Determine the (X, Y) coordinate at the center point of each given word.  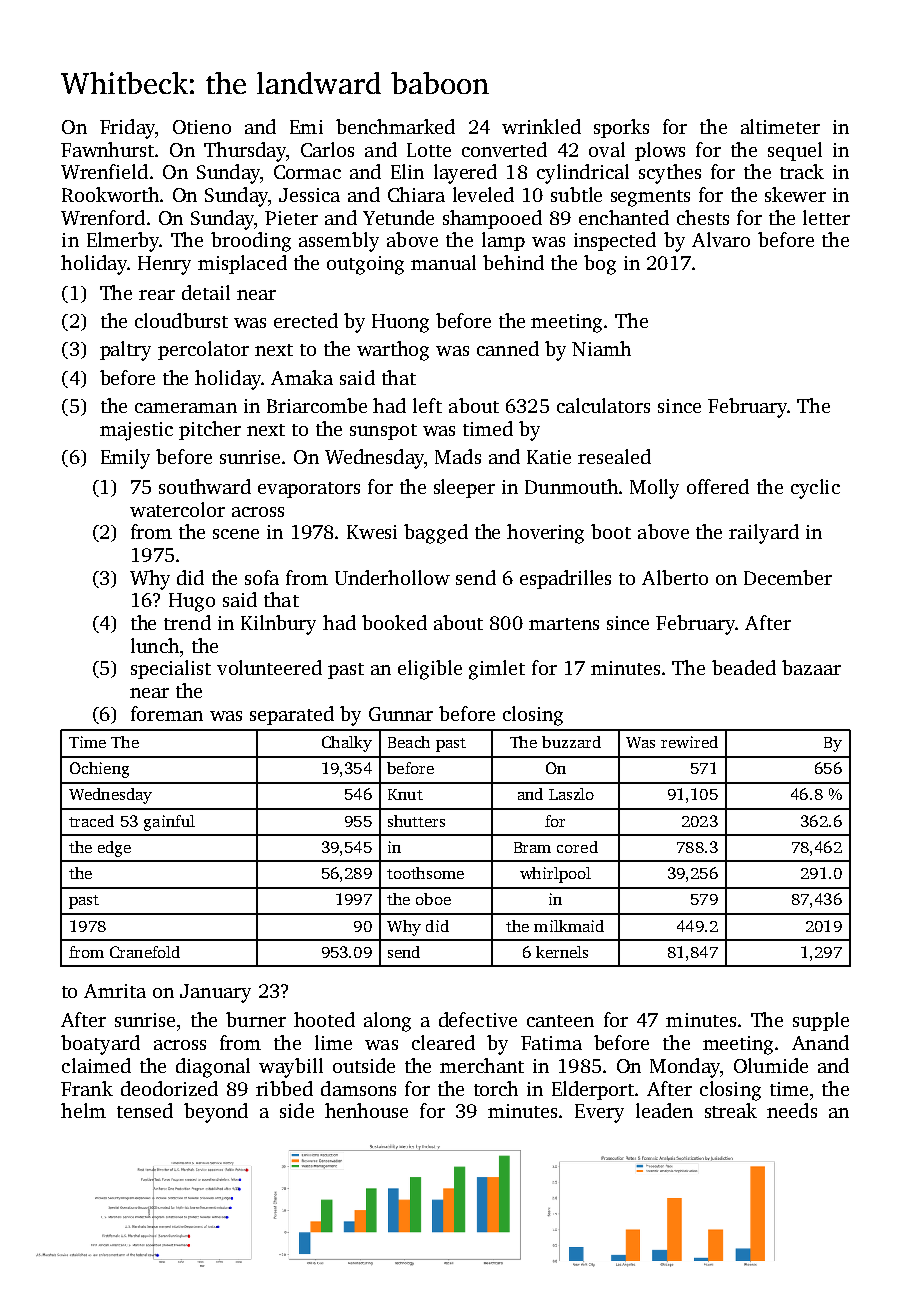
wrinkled (541, 126)
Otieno (202, 127)
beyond (216, 1113)
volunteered (269, 667)
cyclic (815, 489)
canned (508, 348)
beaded (744, 667)
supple (821, 1021)
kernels (562, 952)
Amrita (115, 991)
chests (703, 217)
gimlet (497, 670)
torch (496, 1088)
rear (157, 295)
